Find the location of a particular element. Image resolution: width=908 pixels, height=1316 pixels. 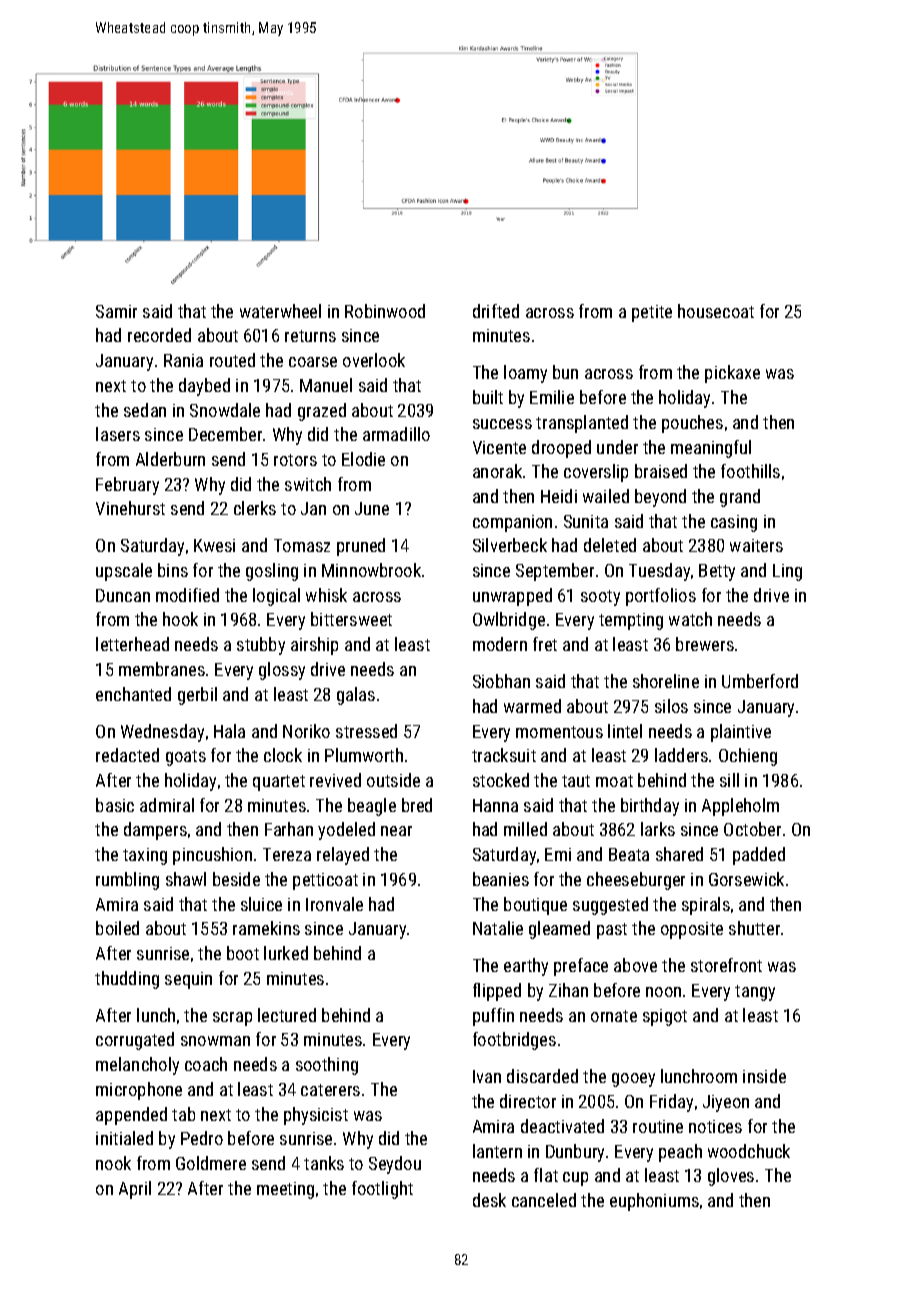

past is located at coordinates (612, 931).
